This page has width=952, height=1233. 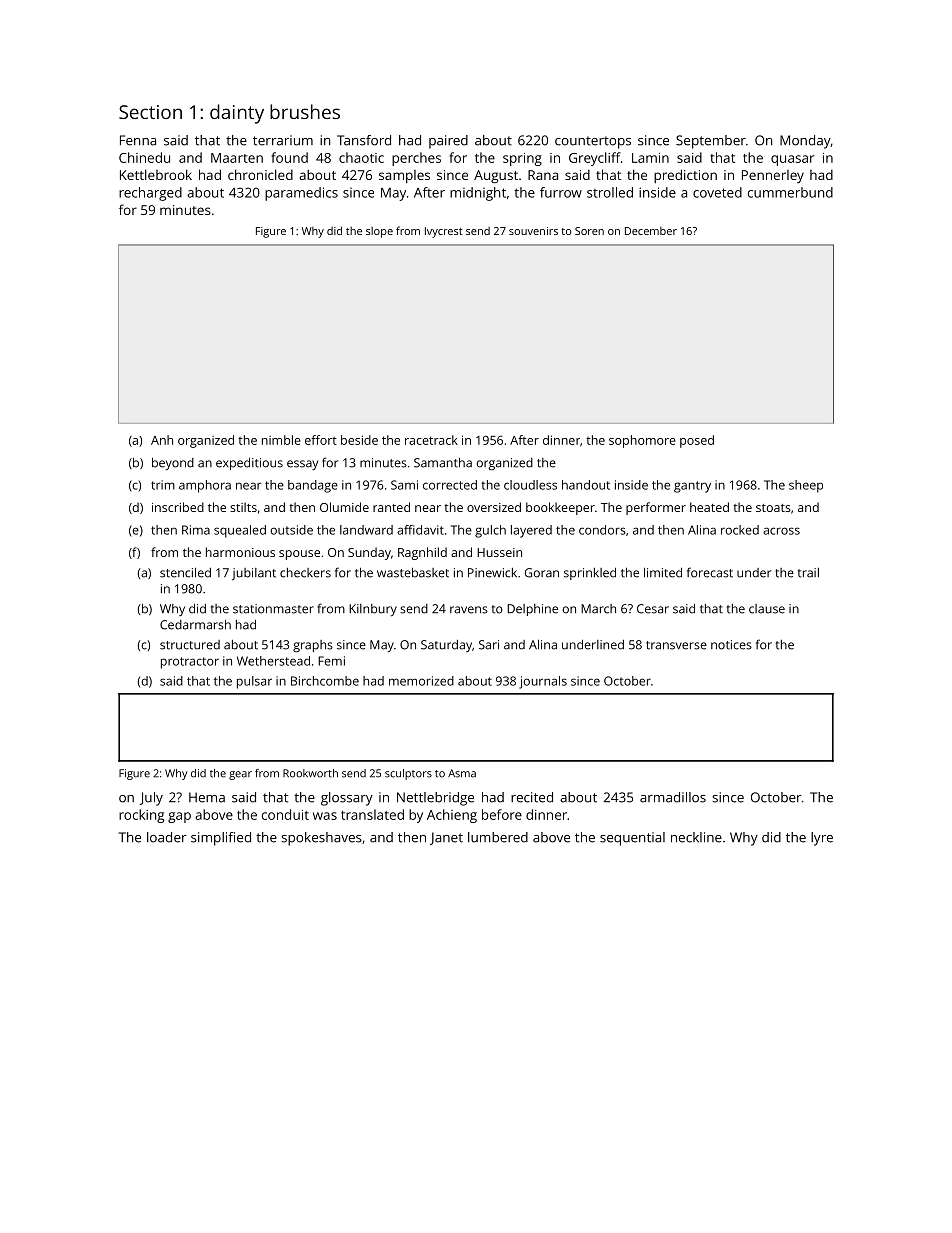 I want to click on beside, so click(x=359, y=440).
